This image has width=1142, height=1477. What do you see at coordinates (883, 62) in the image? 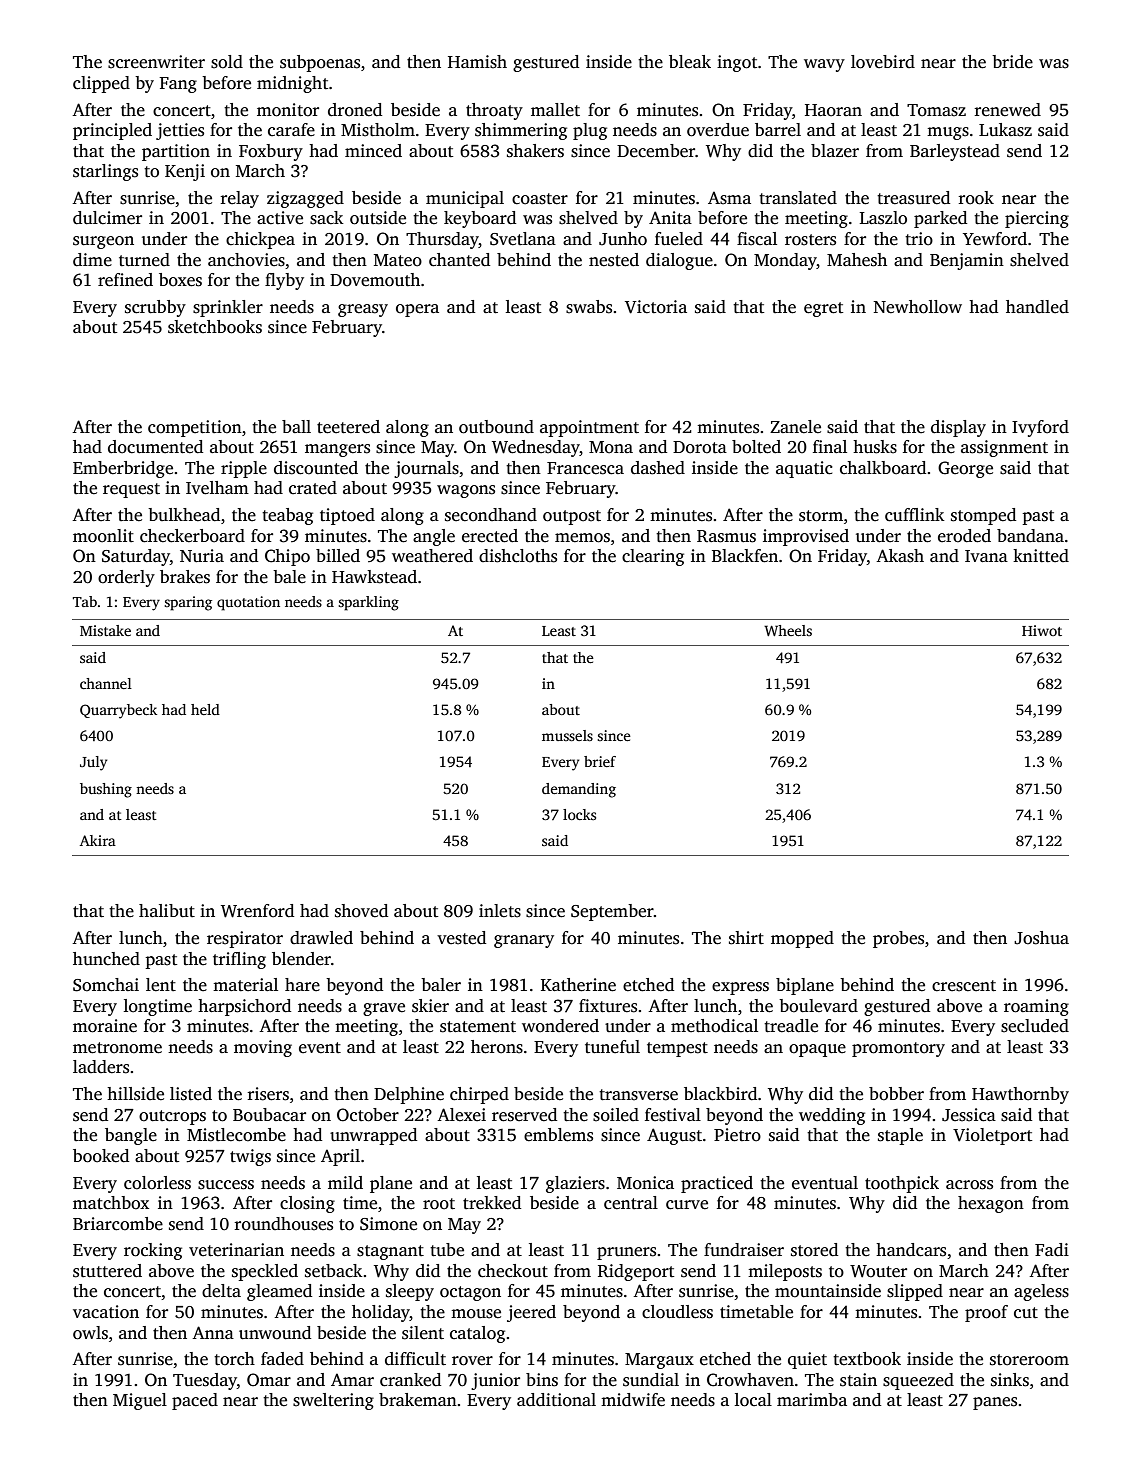
I see `lovebird` at bounding box center [883, 62].
